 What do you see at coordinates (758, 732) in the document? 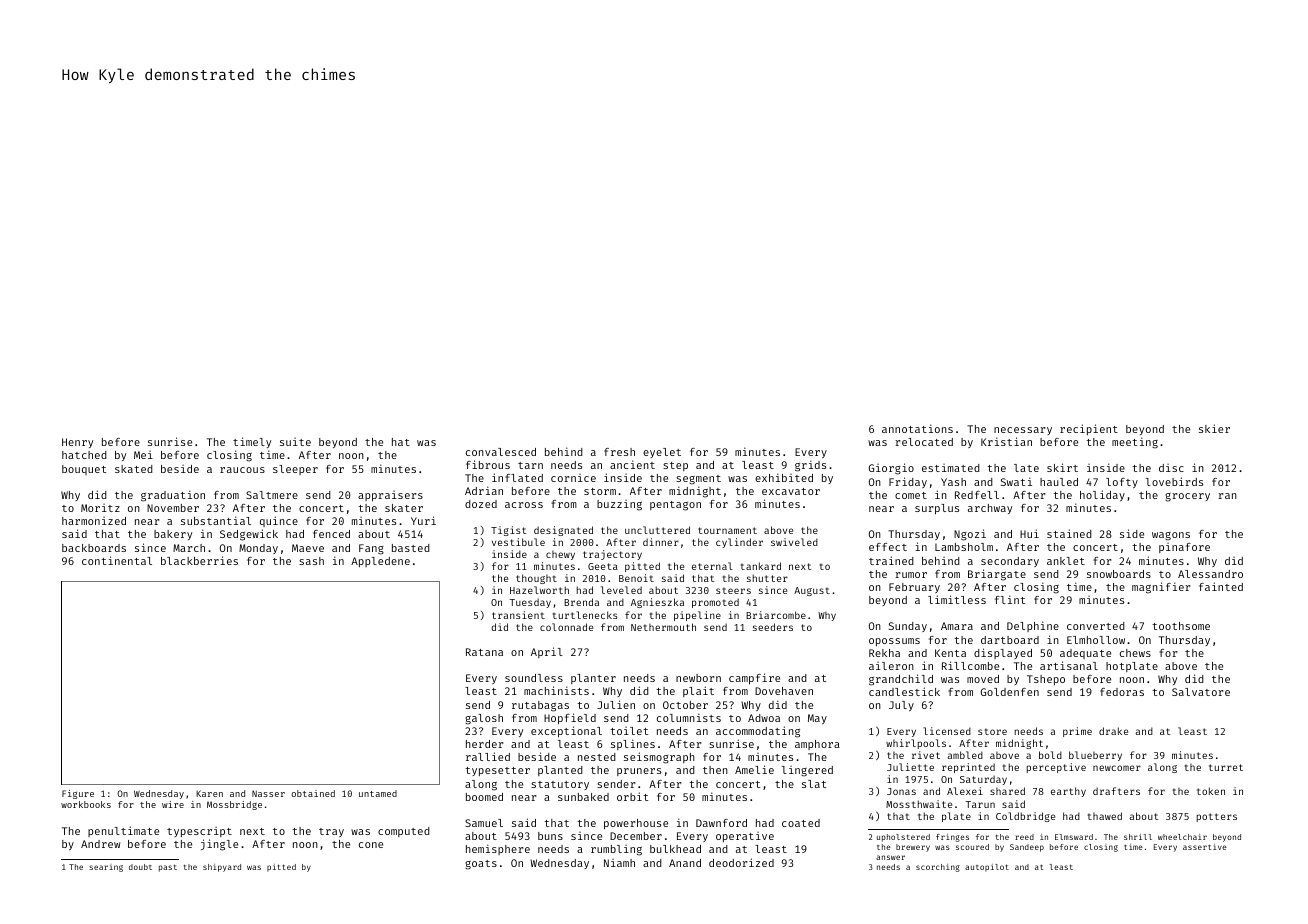
I see `accommodating` at bounding box center [758, 732].
